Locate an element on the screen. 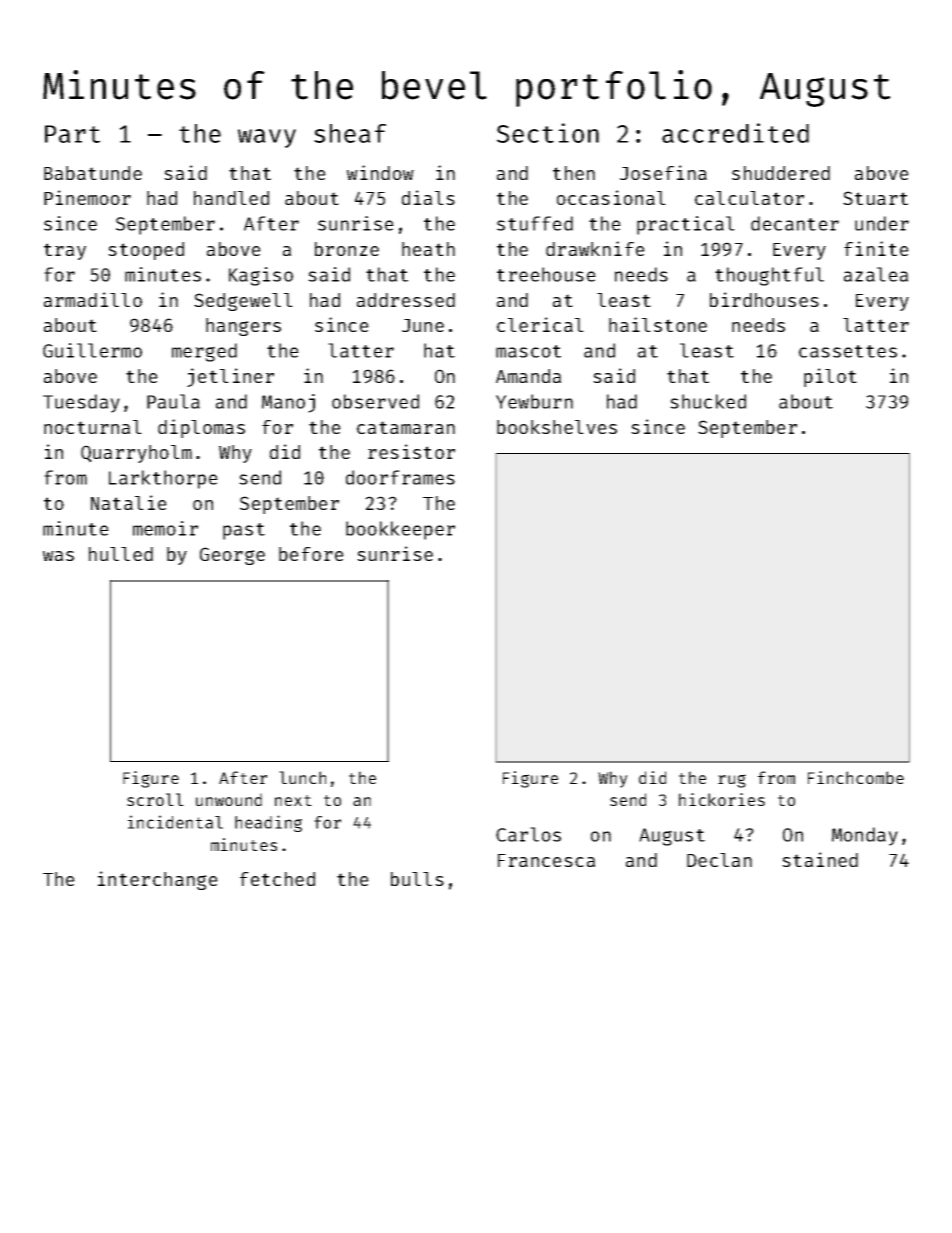  bronze is located at coordinates (347, 249).
